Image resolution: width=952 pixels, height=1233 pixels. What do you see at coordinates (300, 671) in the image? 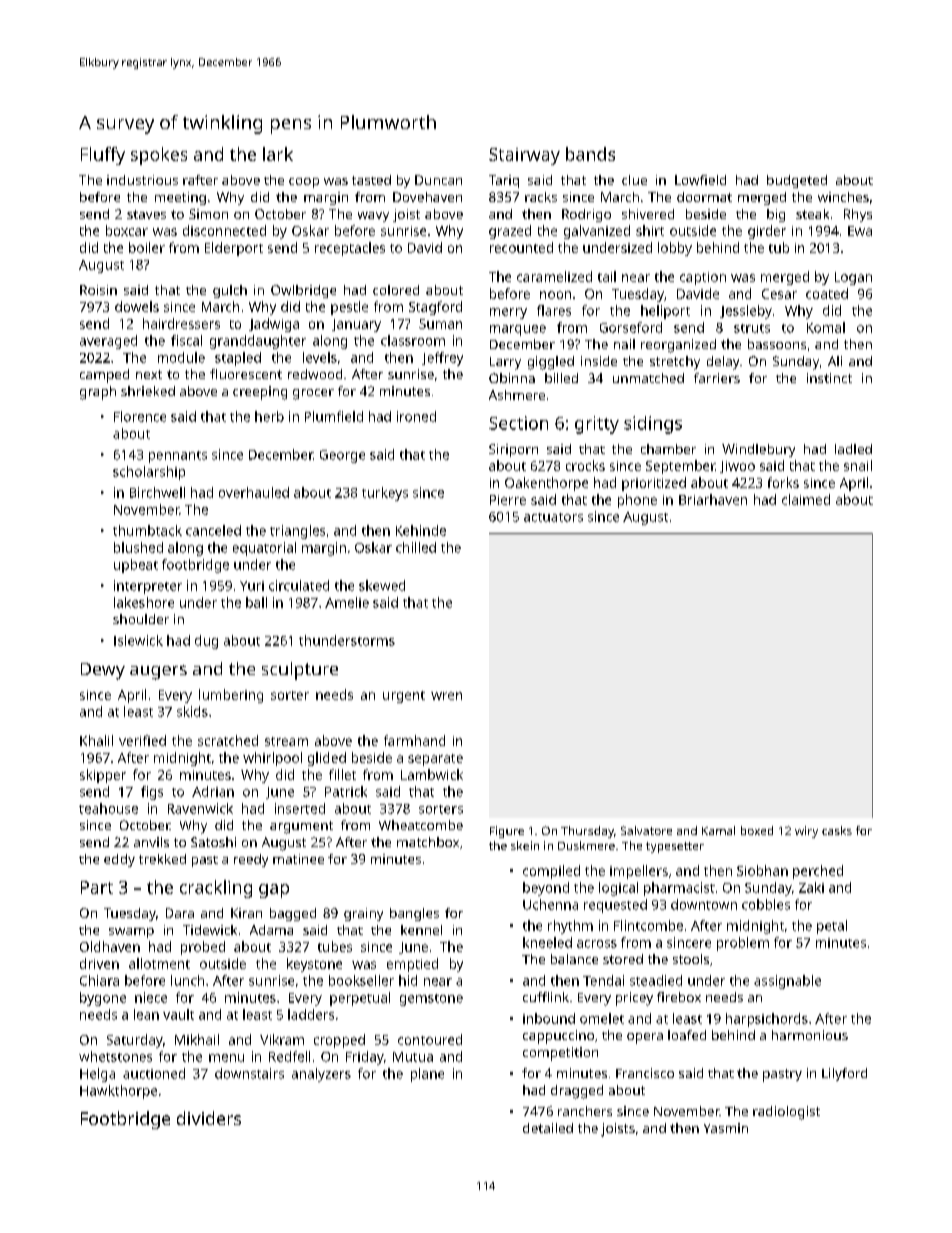
I see `sculpture` at bounding box center [300, 671].
